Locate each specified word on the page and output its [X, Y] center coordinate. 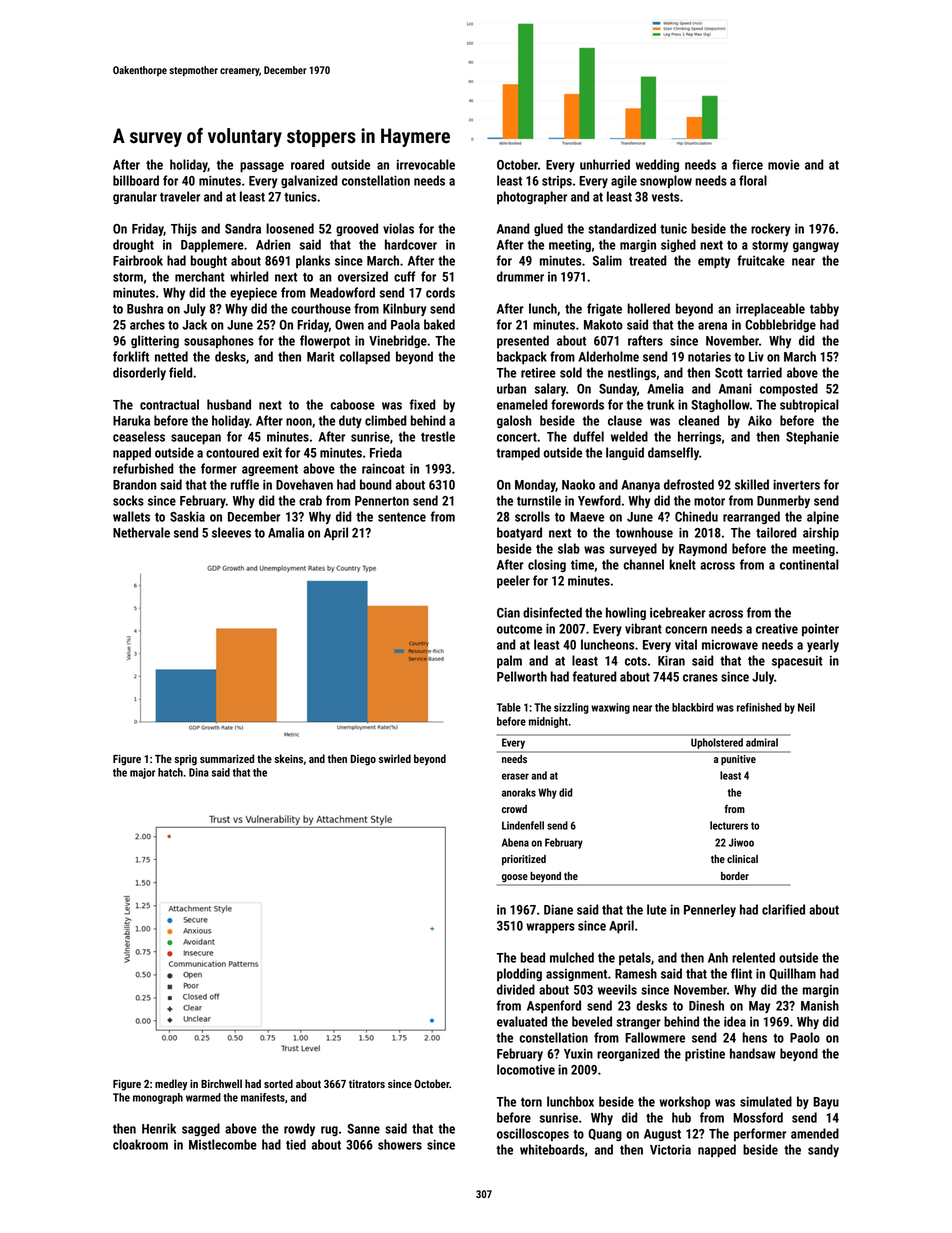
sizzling [571, 708]
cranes [700, 678]
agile [624, 181]
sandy [823, 1150]
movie [784, 165]
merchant [200, 276]
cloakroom [140, 1144]
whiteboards [552, 1149]
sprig [185, 760]
